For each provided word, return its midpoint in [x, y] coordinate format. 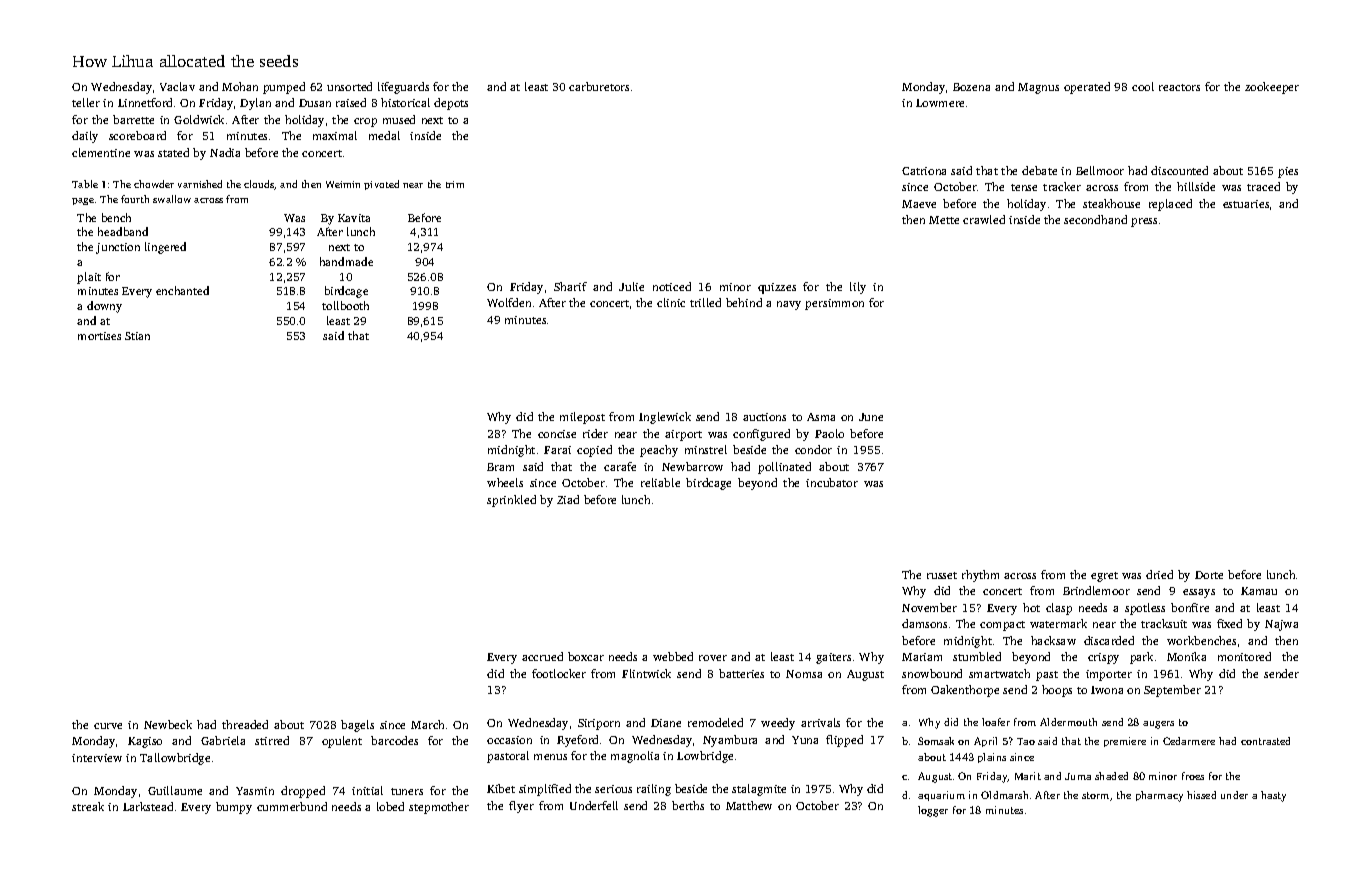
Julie [631, 286]
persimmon [834, 304]
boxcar [586, 656]
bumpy [234, 808]
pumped [284, 88]
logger [933, 811]
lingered [165, 248]
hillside [1196, 186]
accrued [542, 656]
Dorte [1209, 575]
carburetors [599, 86]
